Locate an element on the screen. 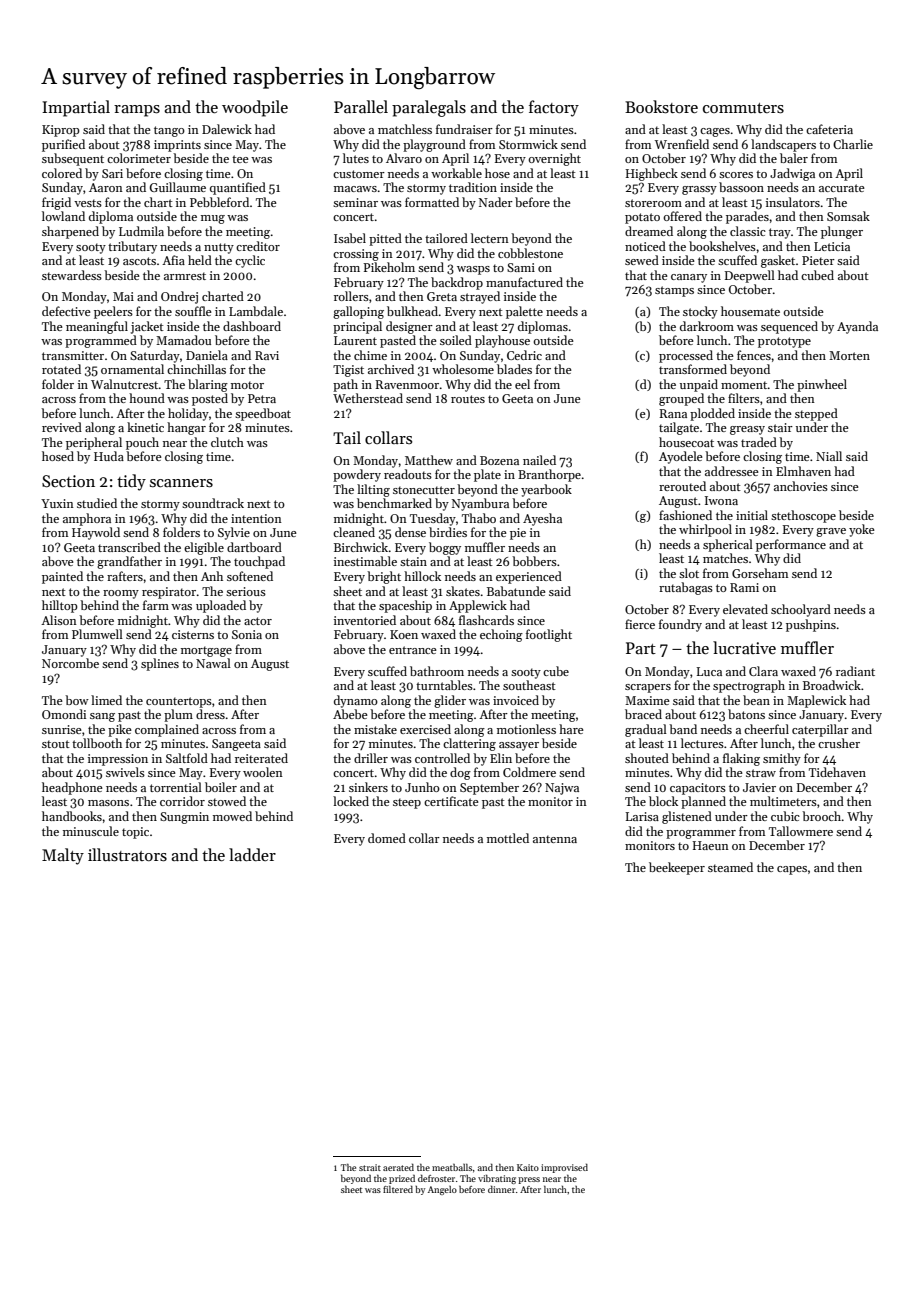 The image size is (924, 1308). scrapers is located at coordinates (648, 688).
